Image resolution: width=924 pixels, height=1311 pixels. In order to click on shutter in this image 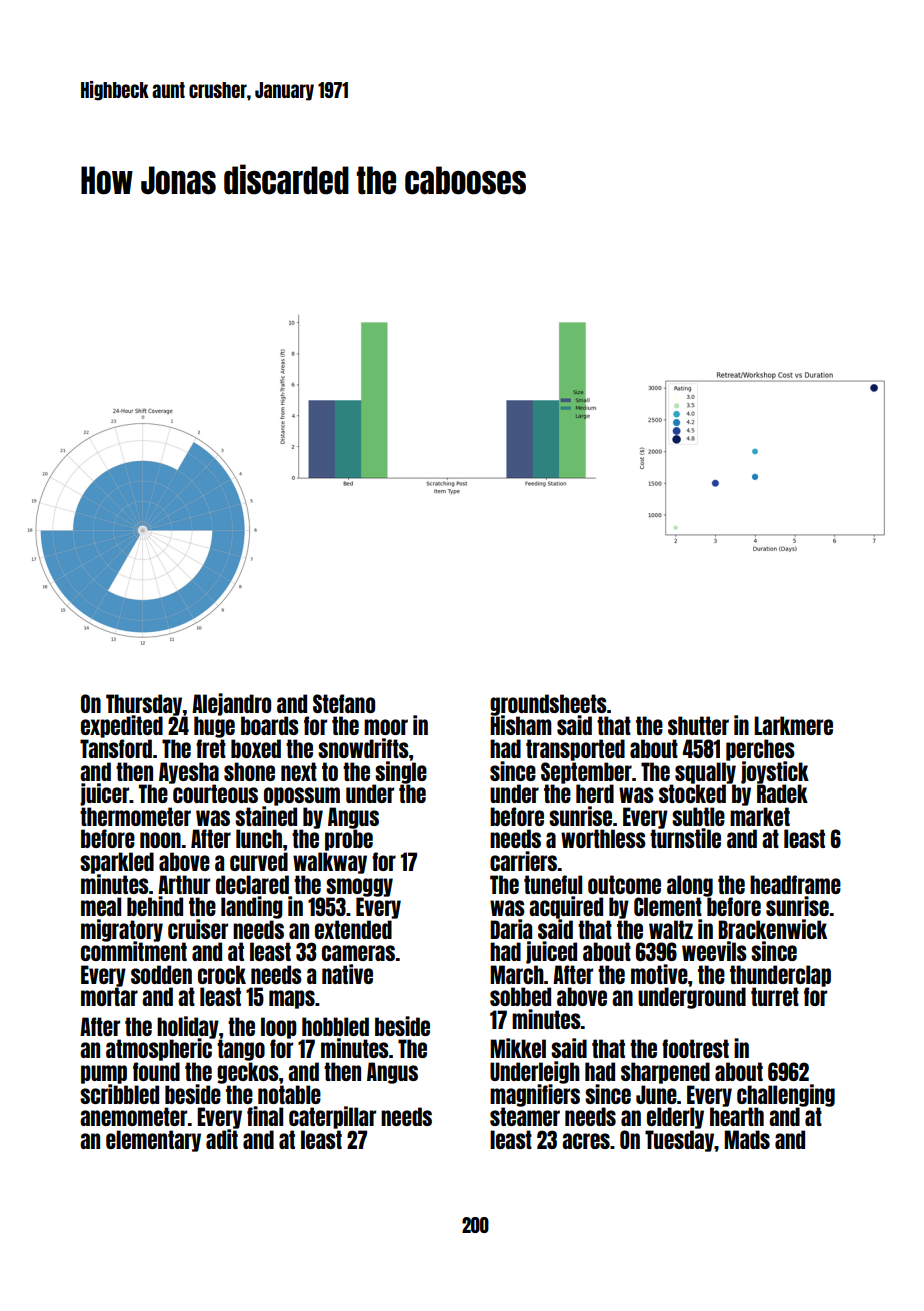, I will do `click(698, 725)`.
